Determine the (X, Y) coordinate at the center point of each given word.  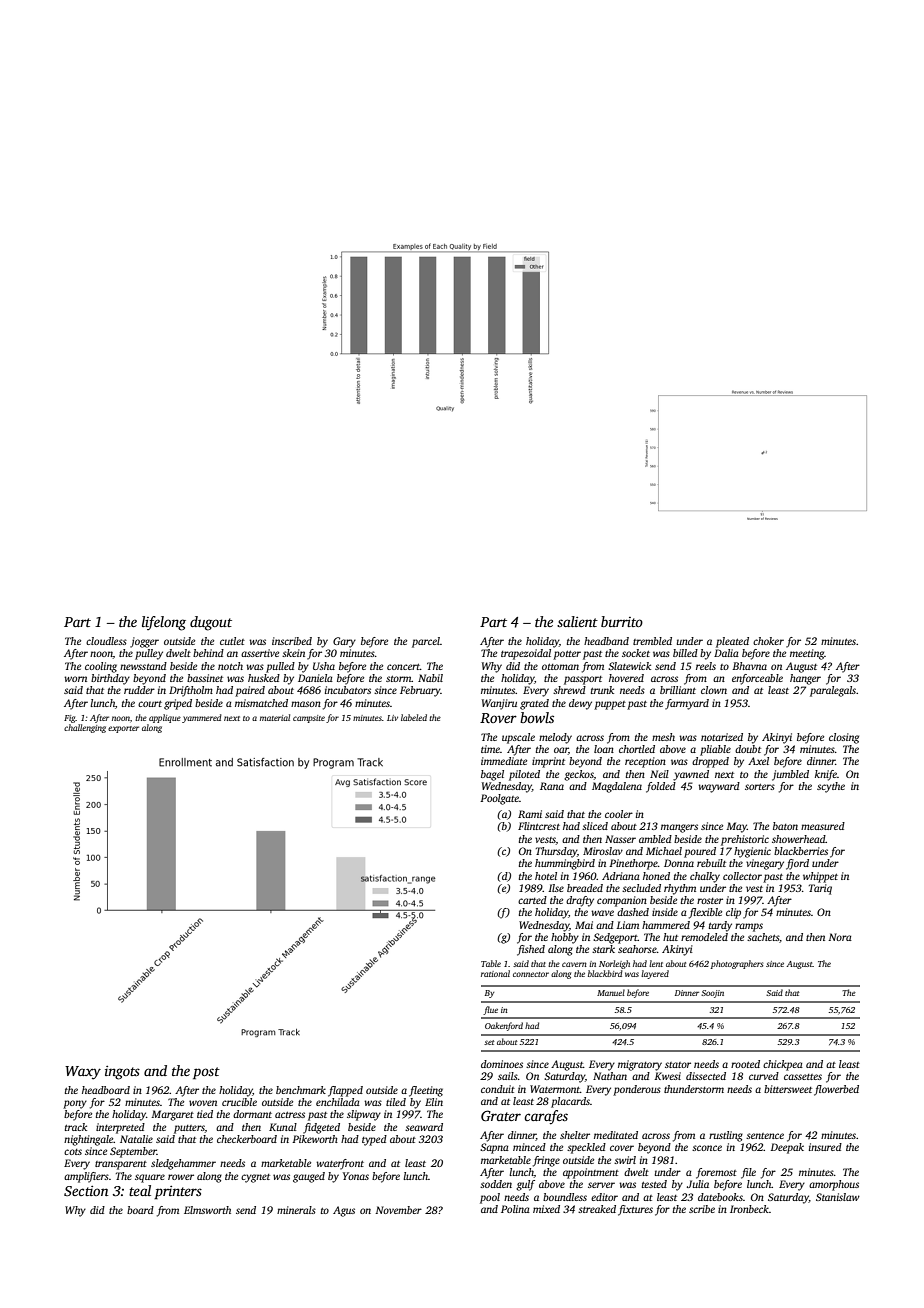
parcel (426, 642)
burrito (622, 621)
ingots (122, 1073)
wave (602, 913)
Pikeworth (315, 1139)
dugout (211, 623)
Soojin (712, 994)
